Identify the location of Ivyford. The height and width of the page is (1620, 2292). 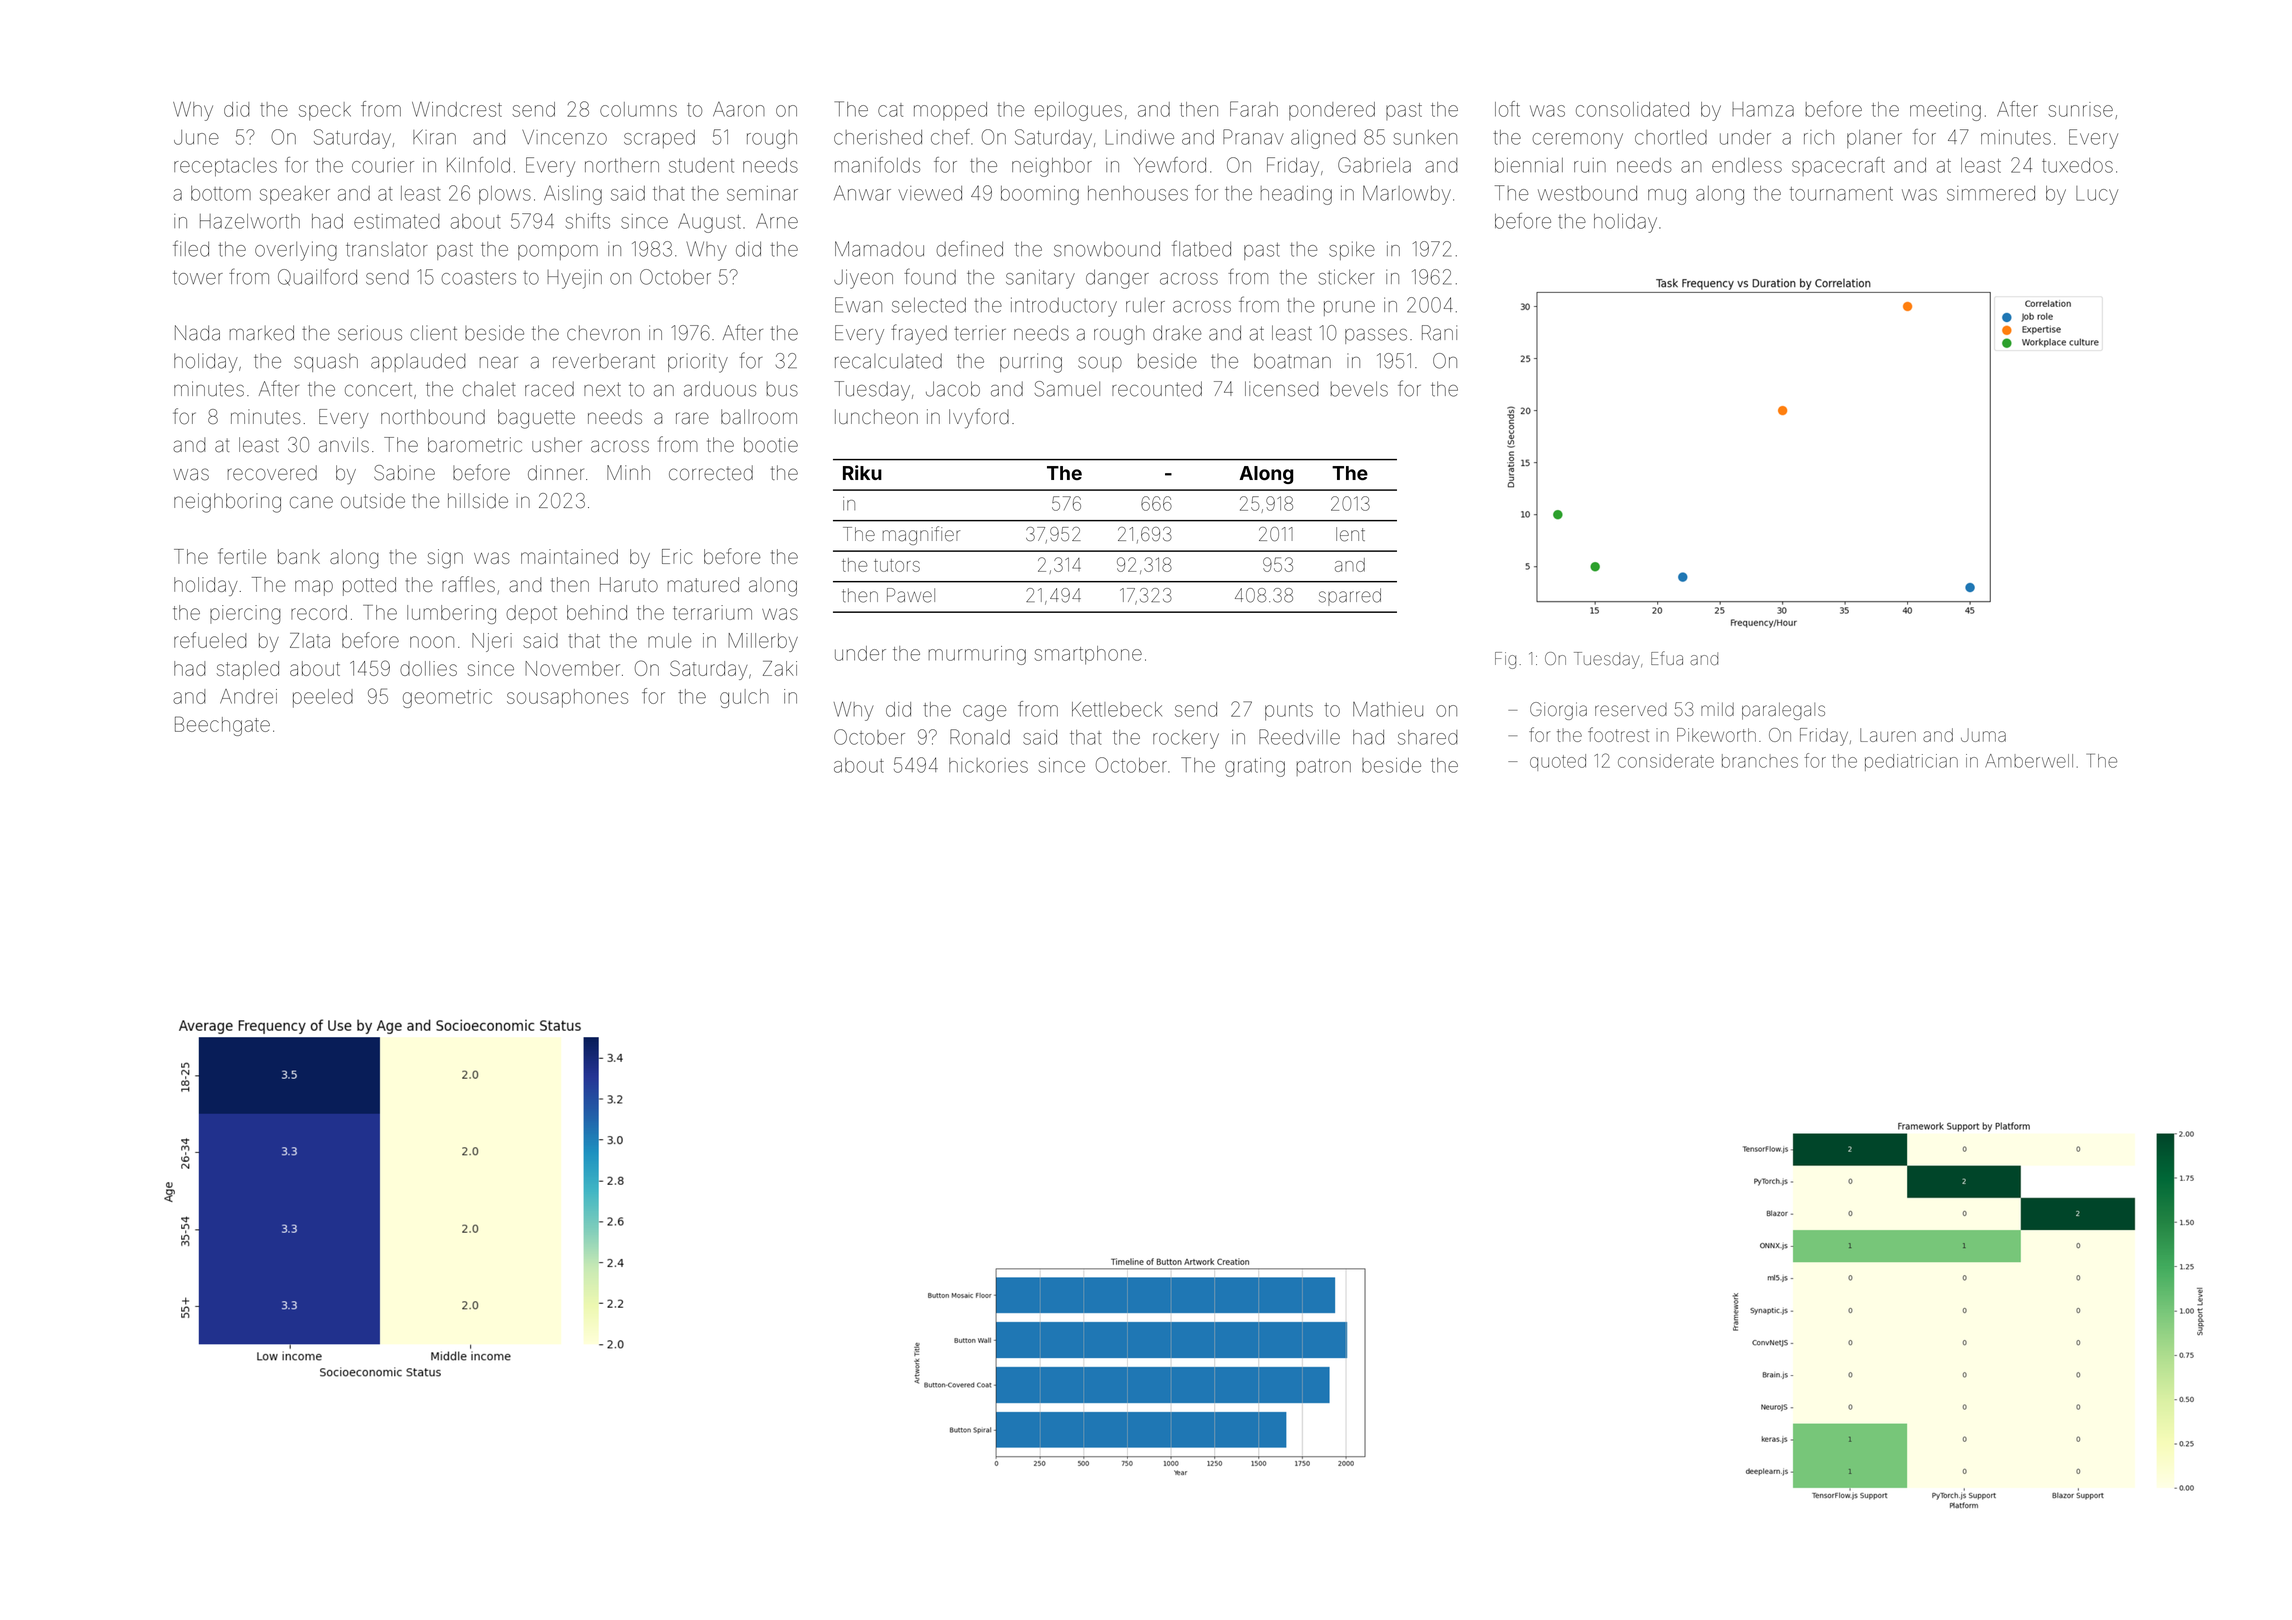
(979, 418).
